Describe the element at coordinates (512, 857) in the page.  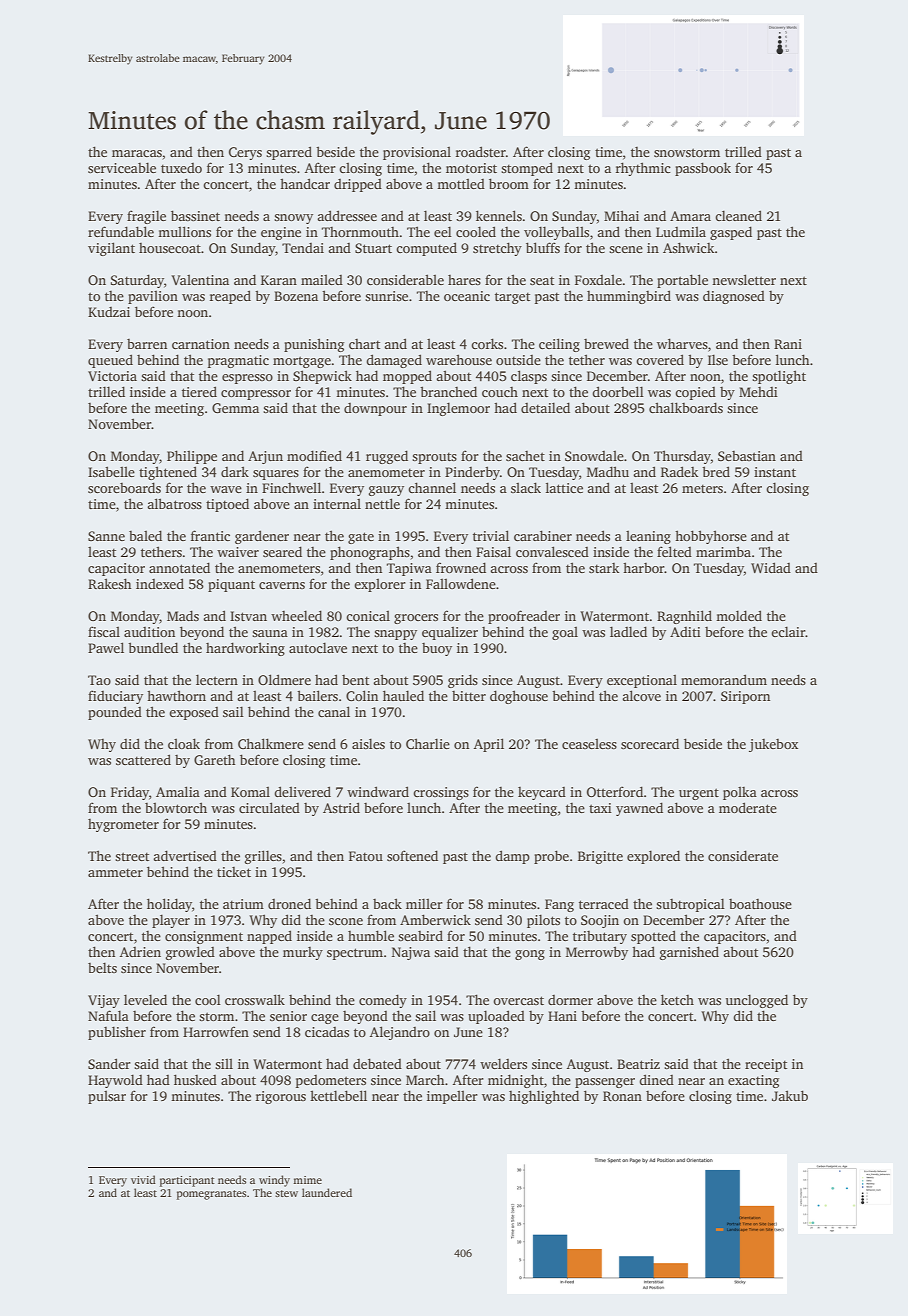
I see `damp` at that location.
